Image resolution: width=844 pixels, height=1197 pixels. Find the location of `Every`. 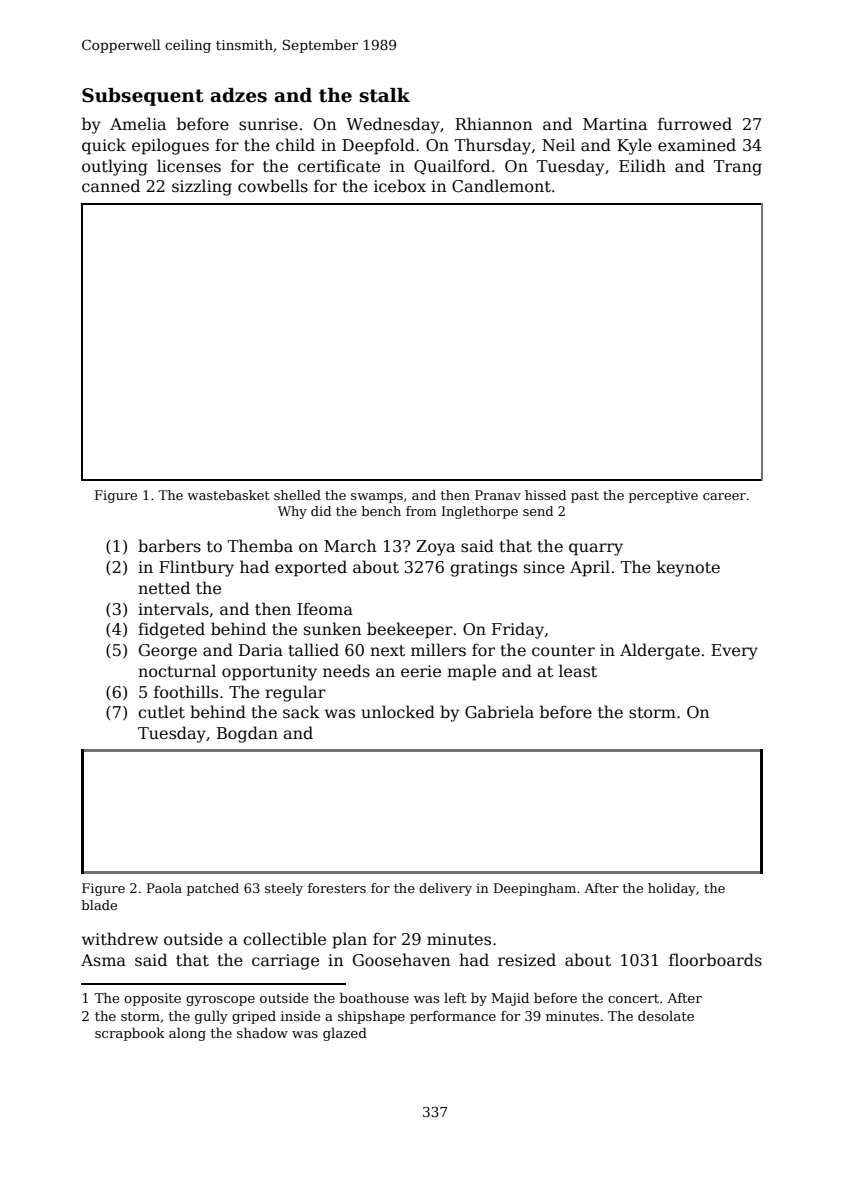

Every is located at coordinates (734, 652).
